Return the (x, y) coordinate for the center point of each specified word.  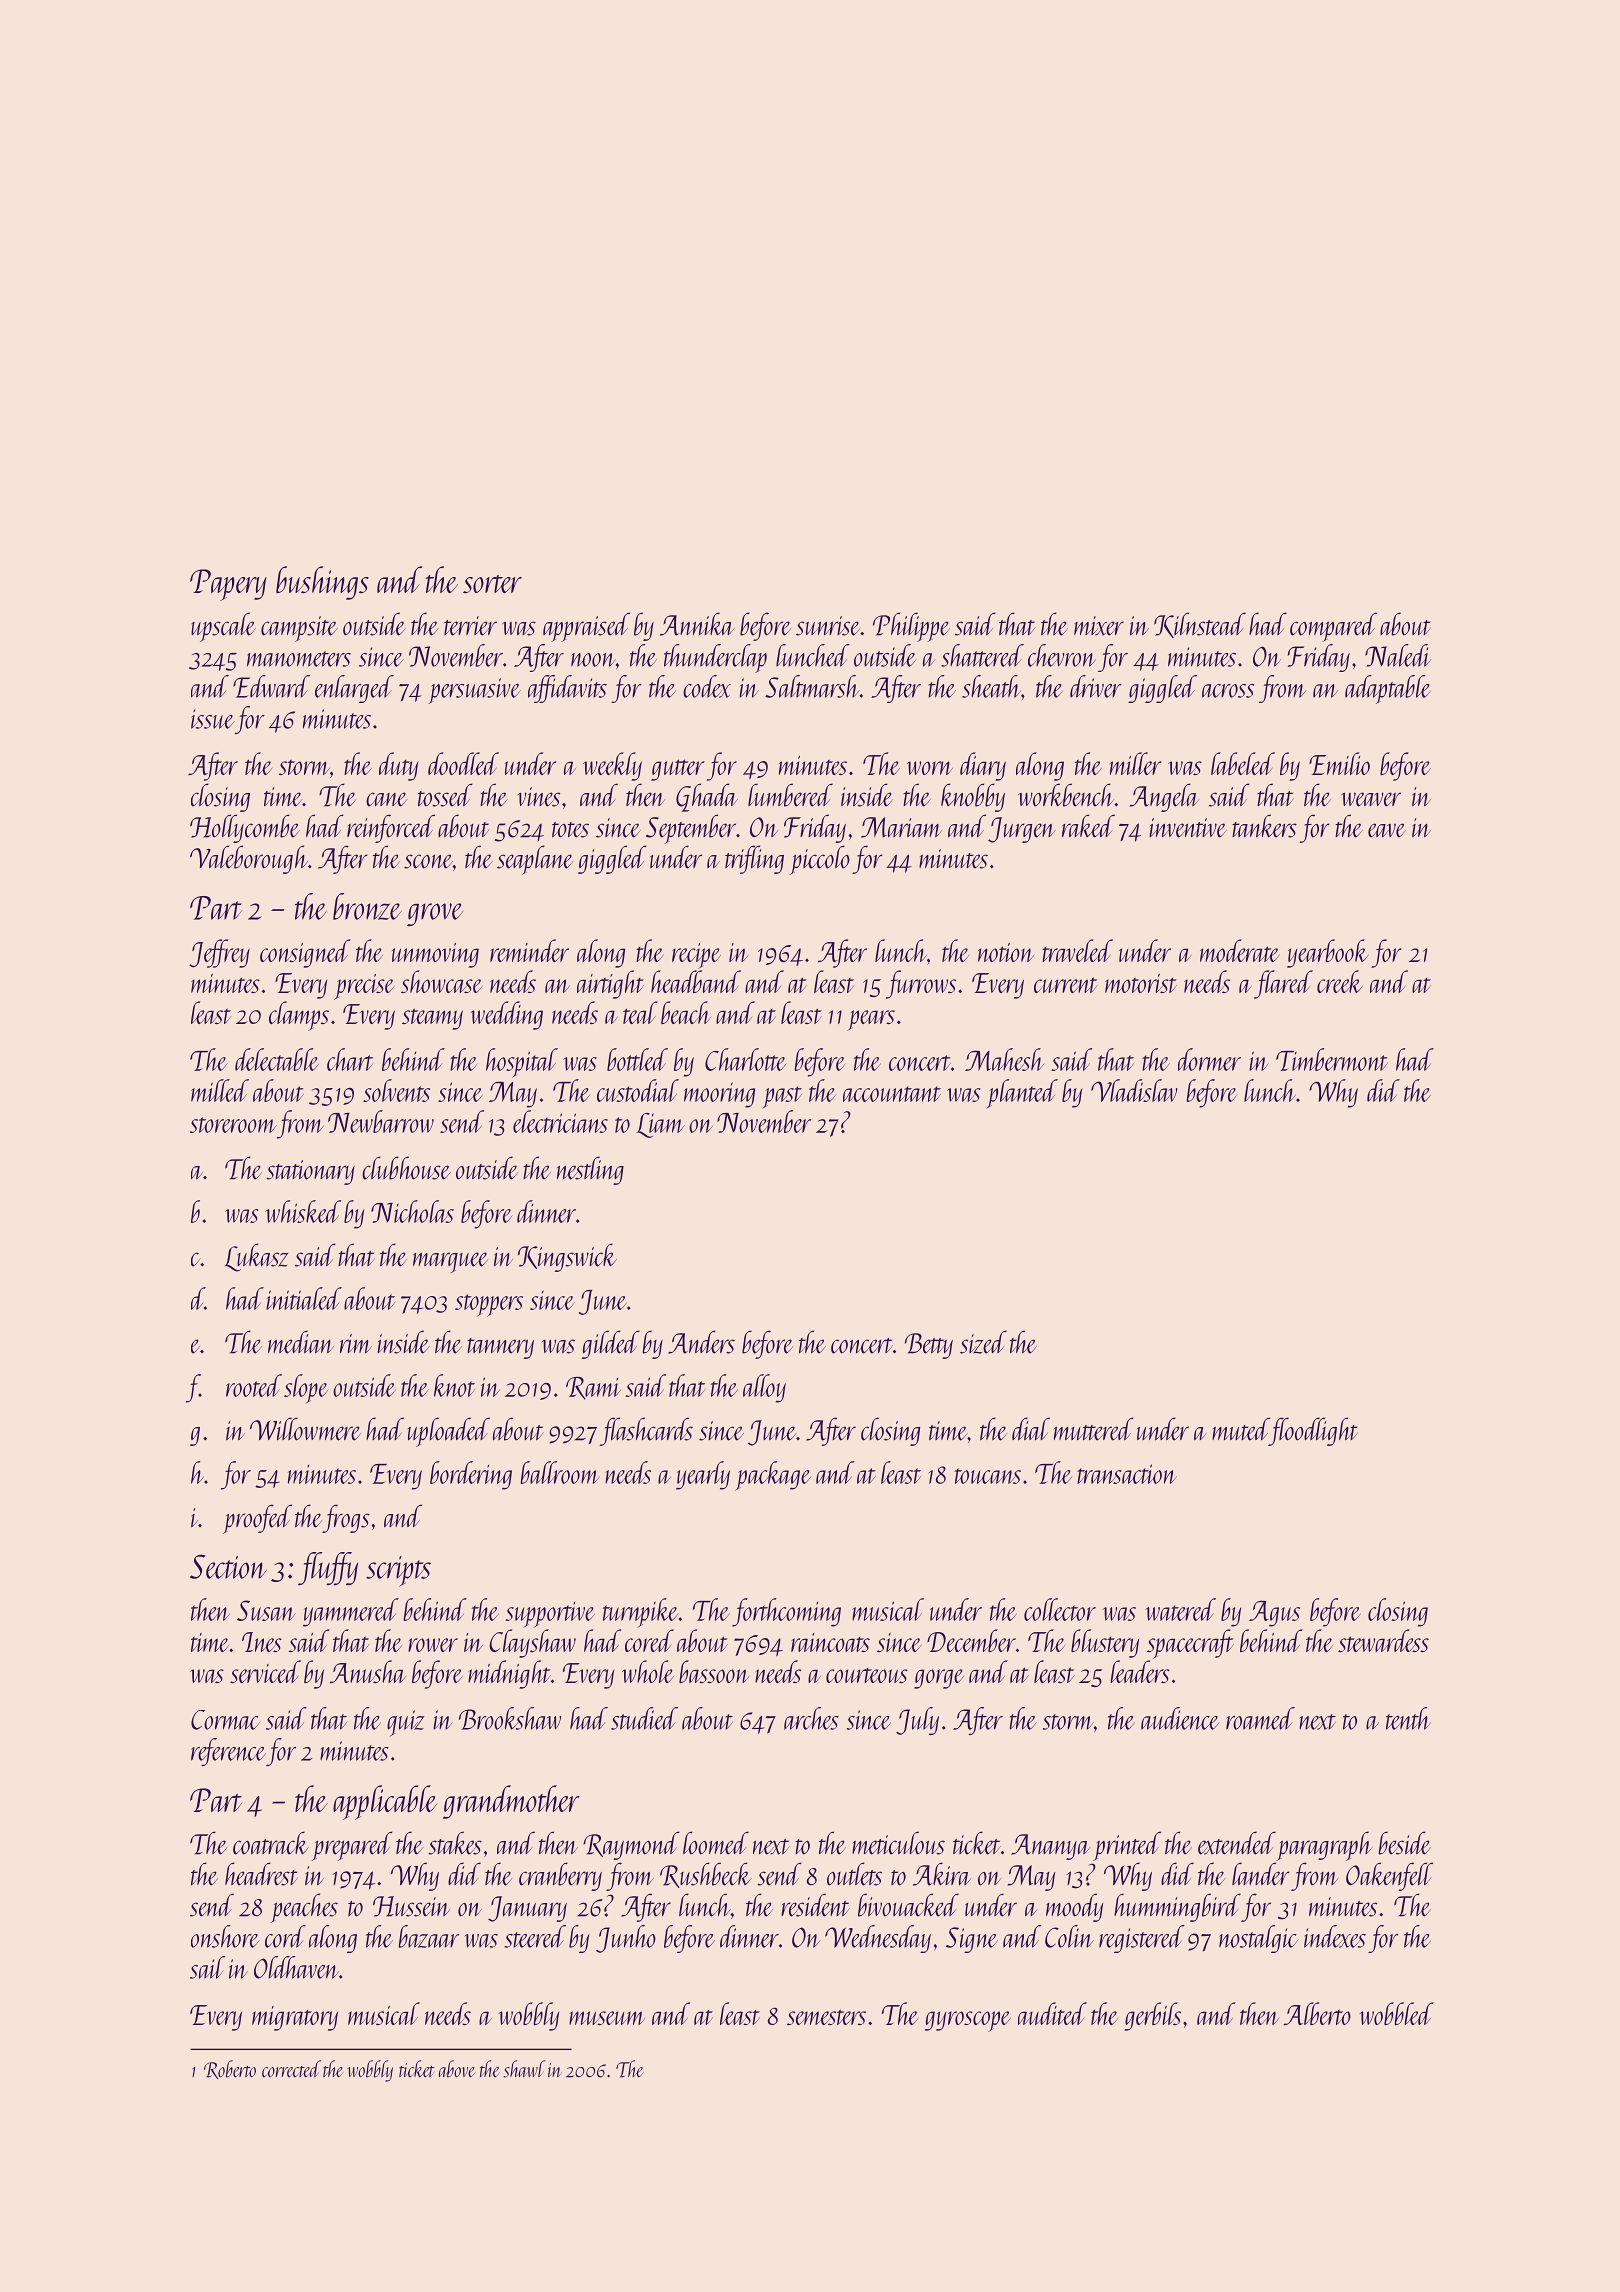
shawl (524, 2069)
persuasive (474, 691)
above (457, 2069)
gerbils (1152, 2016)
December (971, 1640)
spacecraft (1190, 1644)
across (1228, 691)
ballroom (560, 1472)
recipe (696, 956)
